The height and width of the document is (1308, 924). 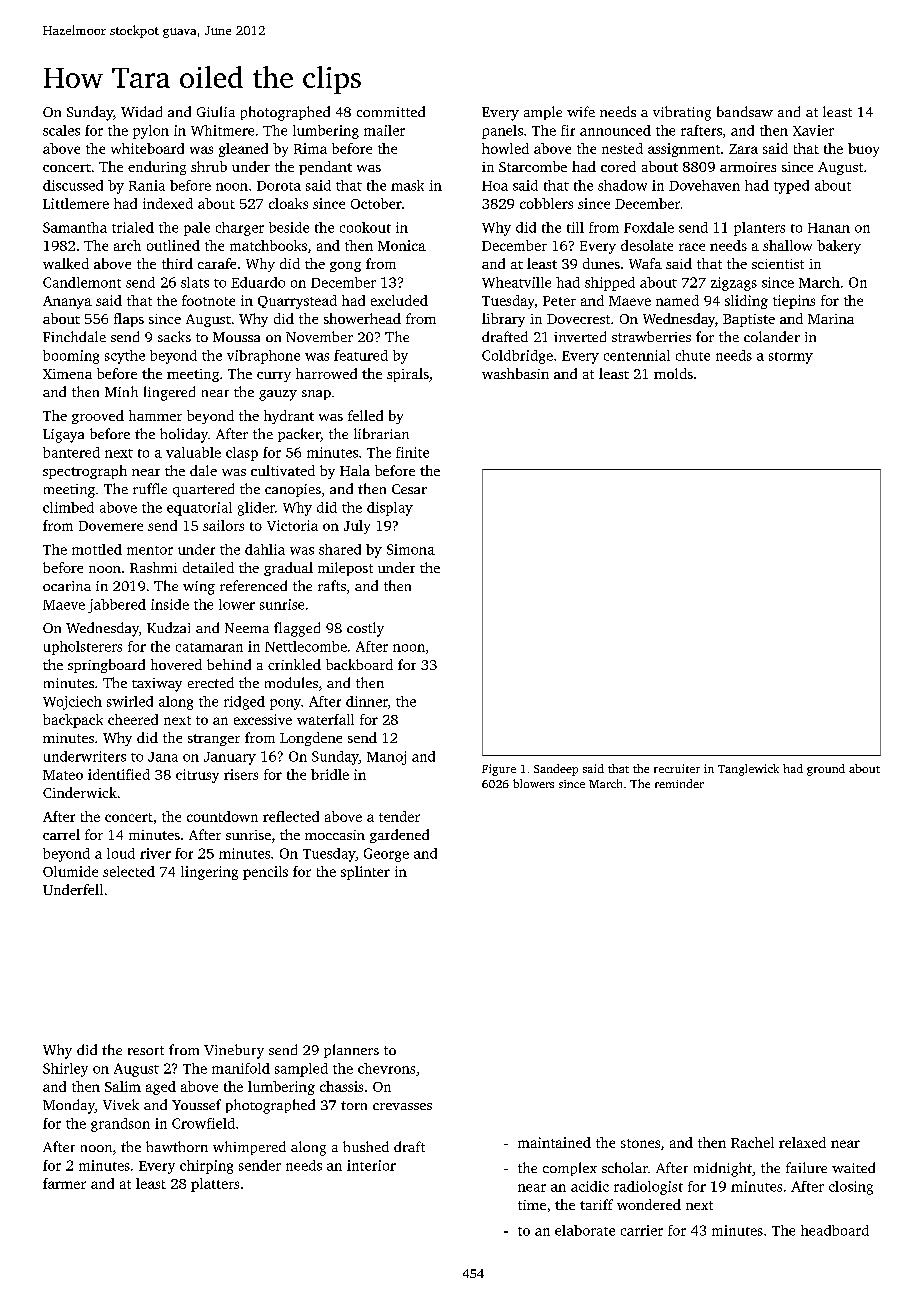 What do you see at coordinates (70, 871) in the document?
I see `Olumide` at bounding box center [70, 871].
